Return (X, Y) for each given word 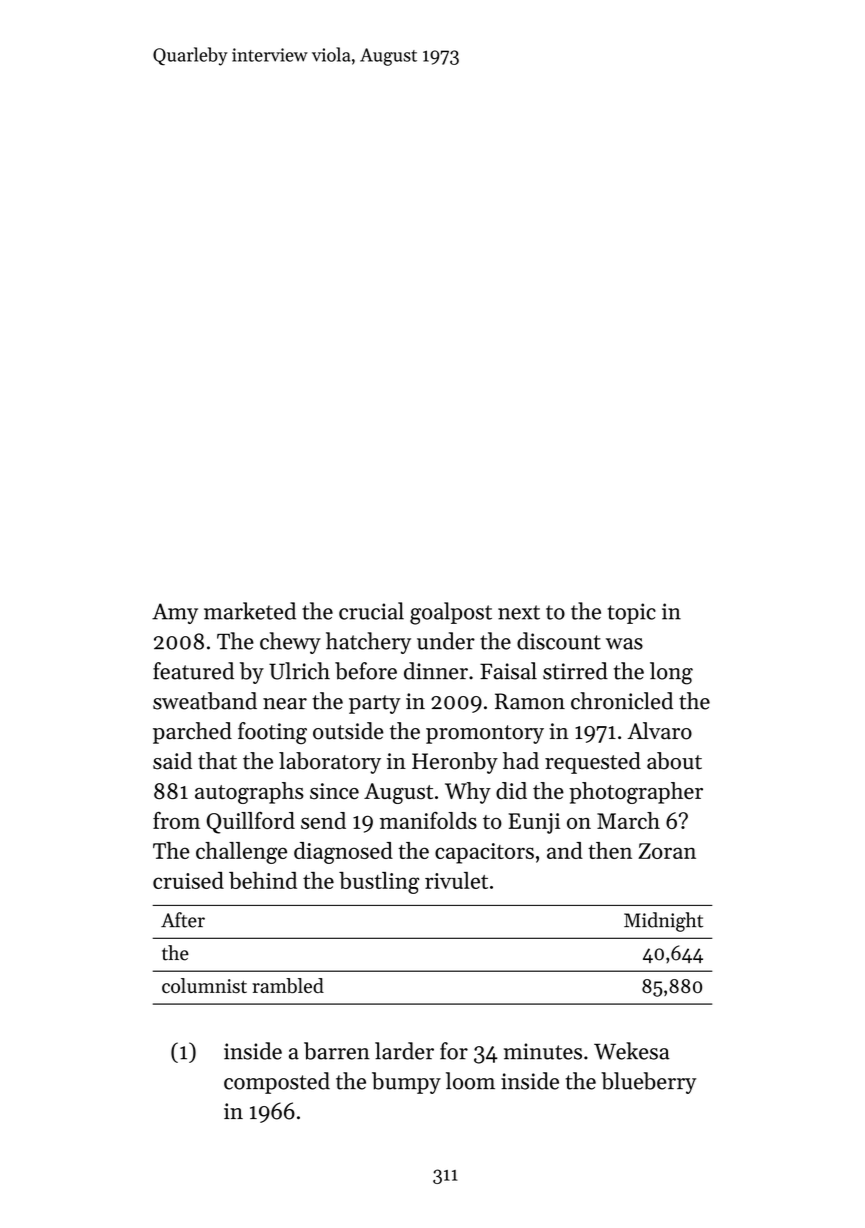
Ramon (530, 701)
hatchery (368, 643)
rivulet (456, 880)
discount (559, 641)
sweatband (205, 701)
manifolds (428, 820)
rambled (288, 985)
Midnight (663, 922)
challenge (241, 853)
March (628, 820)
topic (632, 613)
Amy (175, 613)
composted (277, 1083)
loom (470, 1081)
